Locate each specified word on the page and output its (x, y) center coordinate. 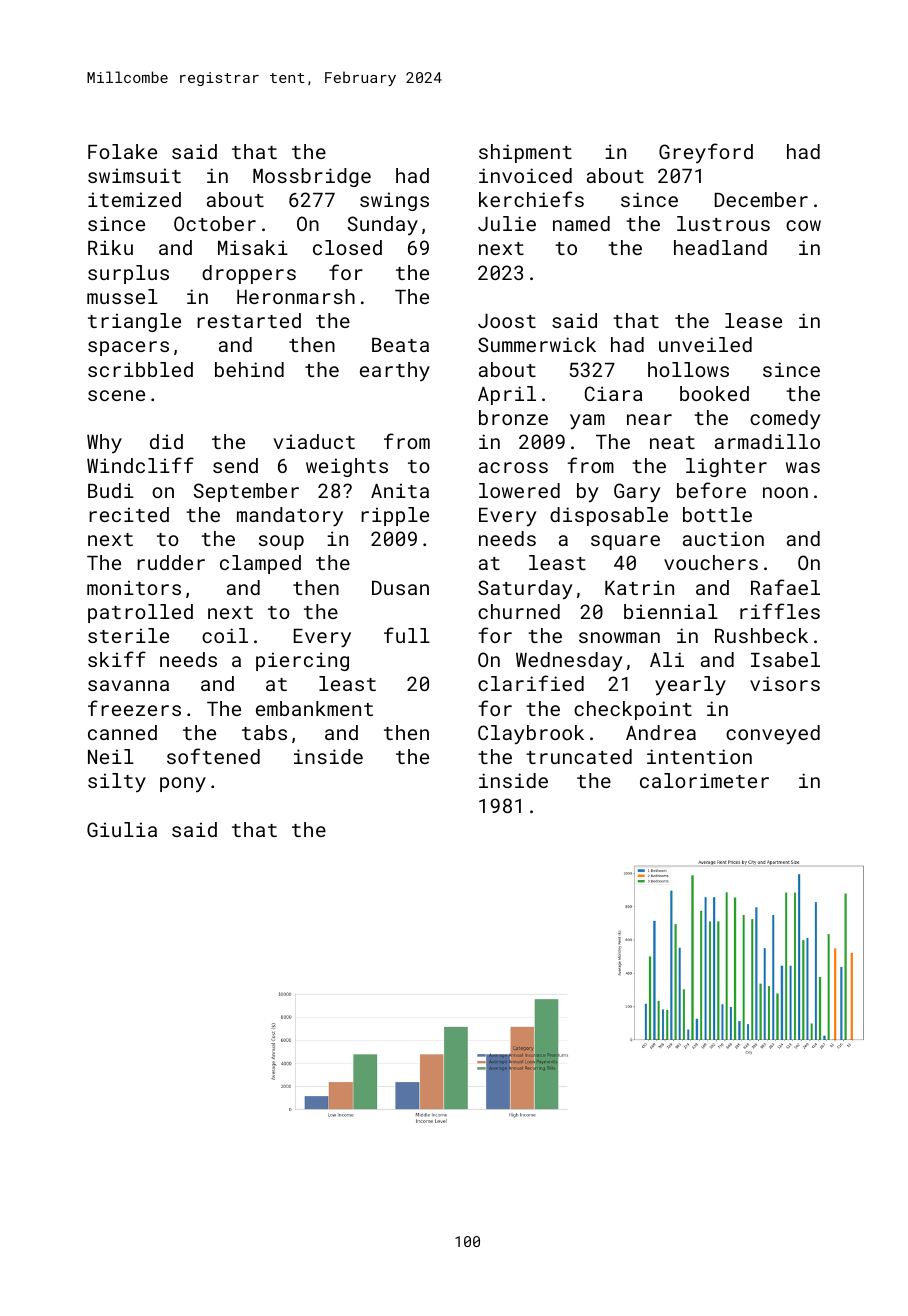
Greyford (706, 153)
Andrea (661, 732)
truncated (579, 756)
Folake (122, 151)
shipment (525, 153)
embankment (314, 708)
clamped (260, 564)
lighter (726, 467)
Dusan (400, 588)
